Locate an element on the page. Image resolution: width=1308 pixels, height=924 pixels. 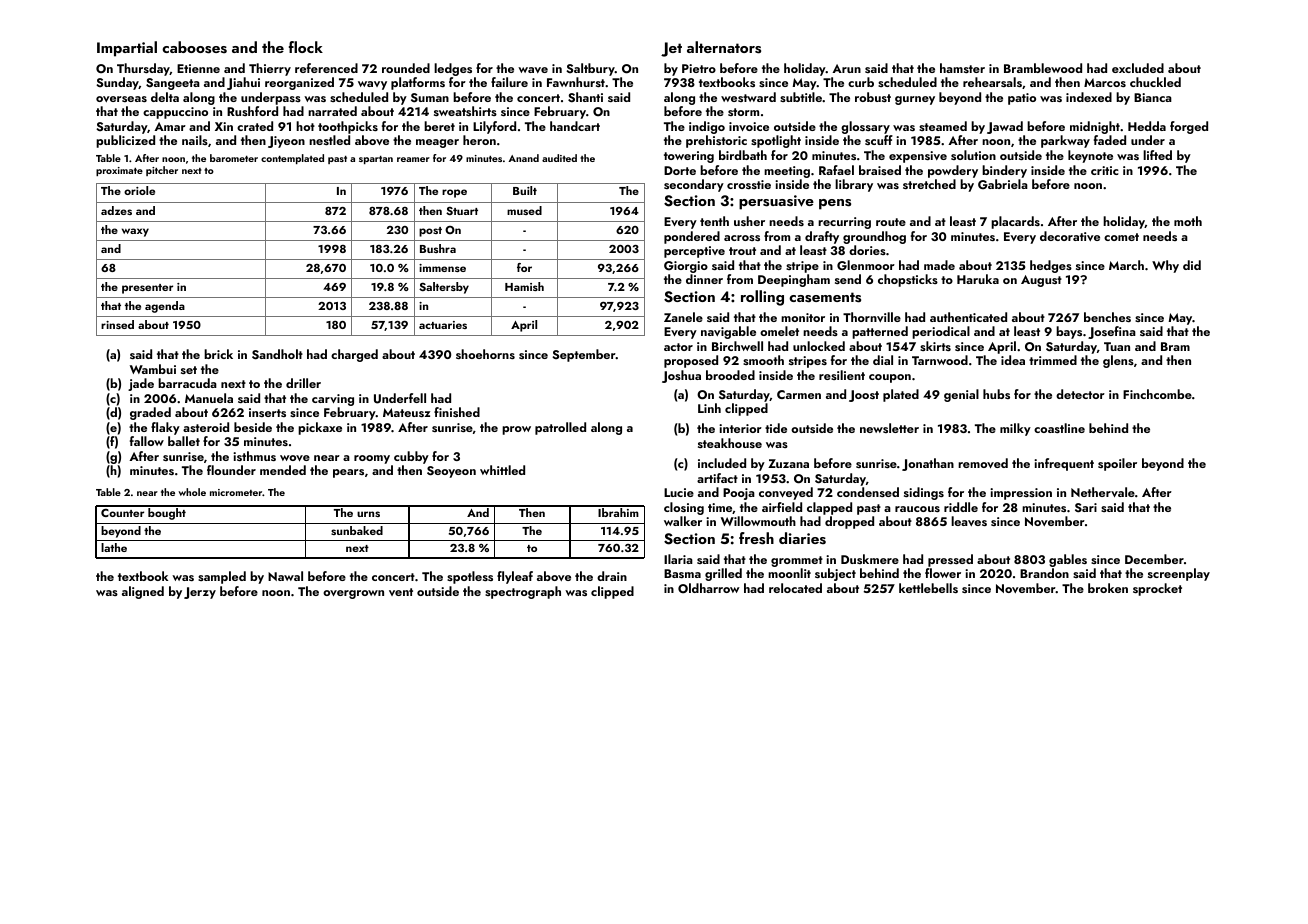
steakhouse is located at coordinates (730, 443).
